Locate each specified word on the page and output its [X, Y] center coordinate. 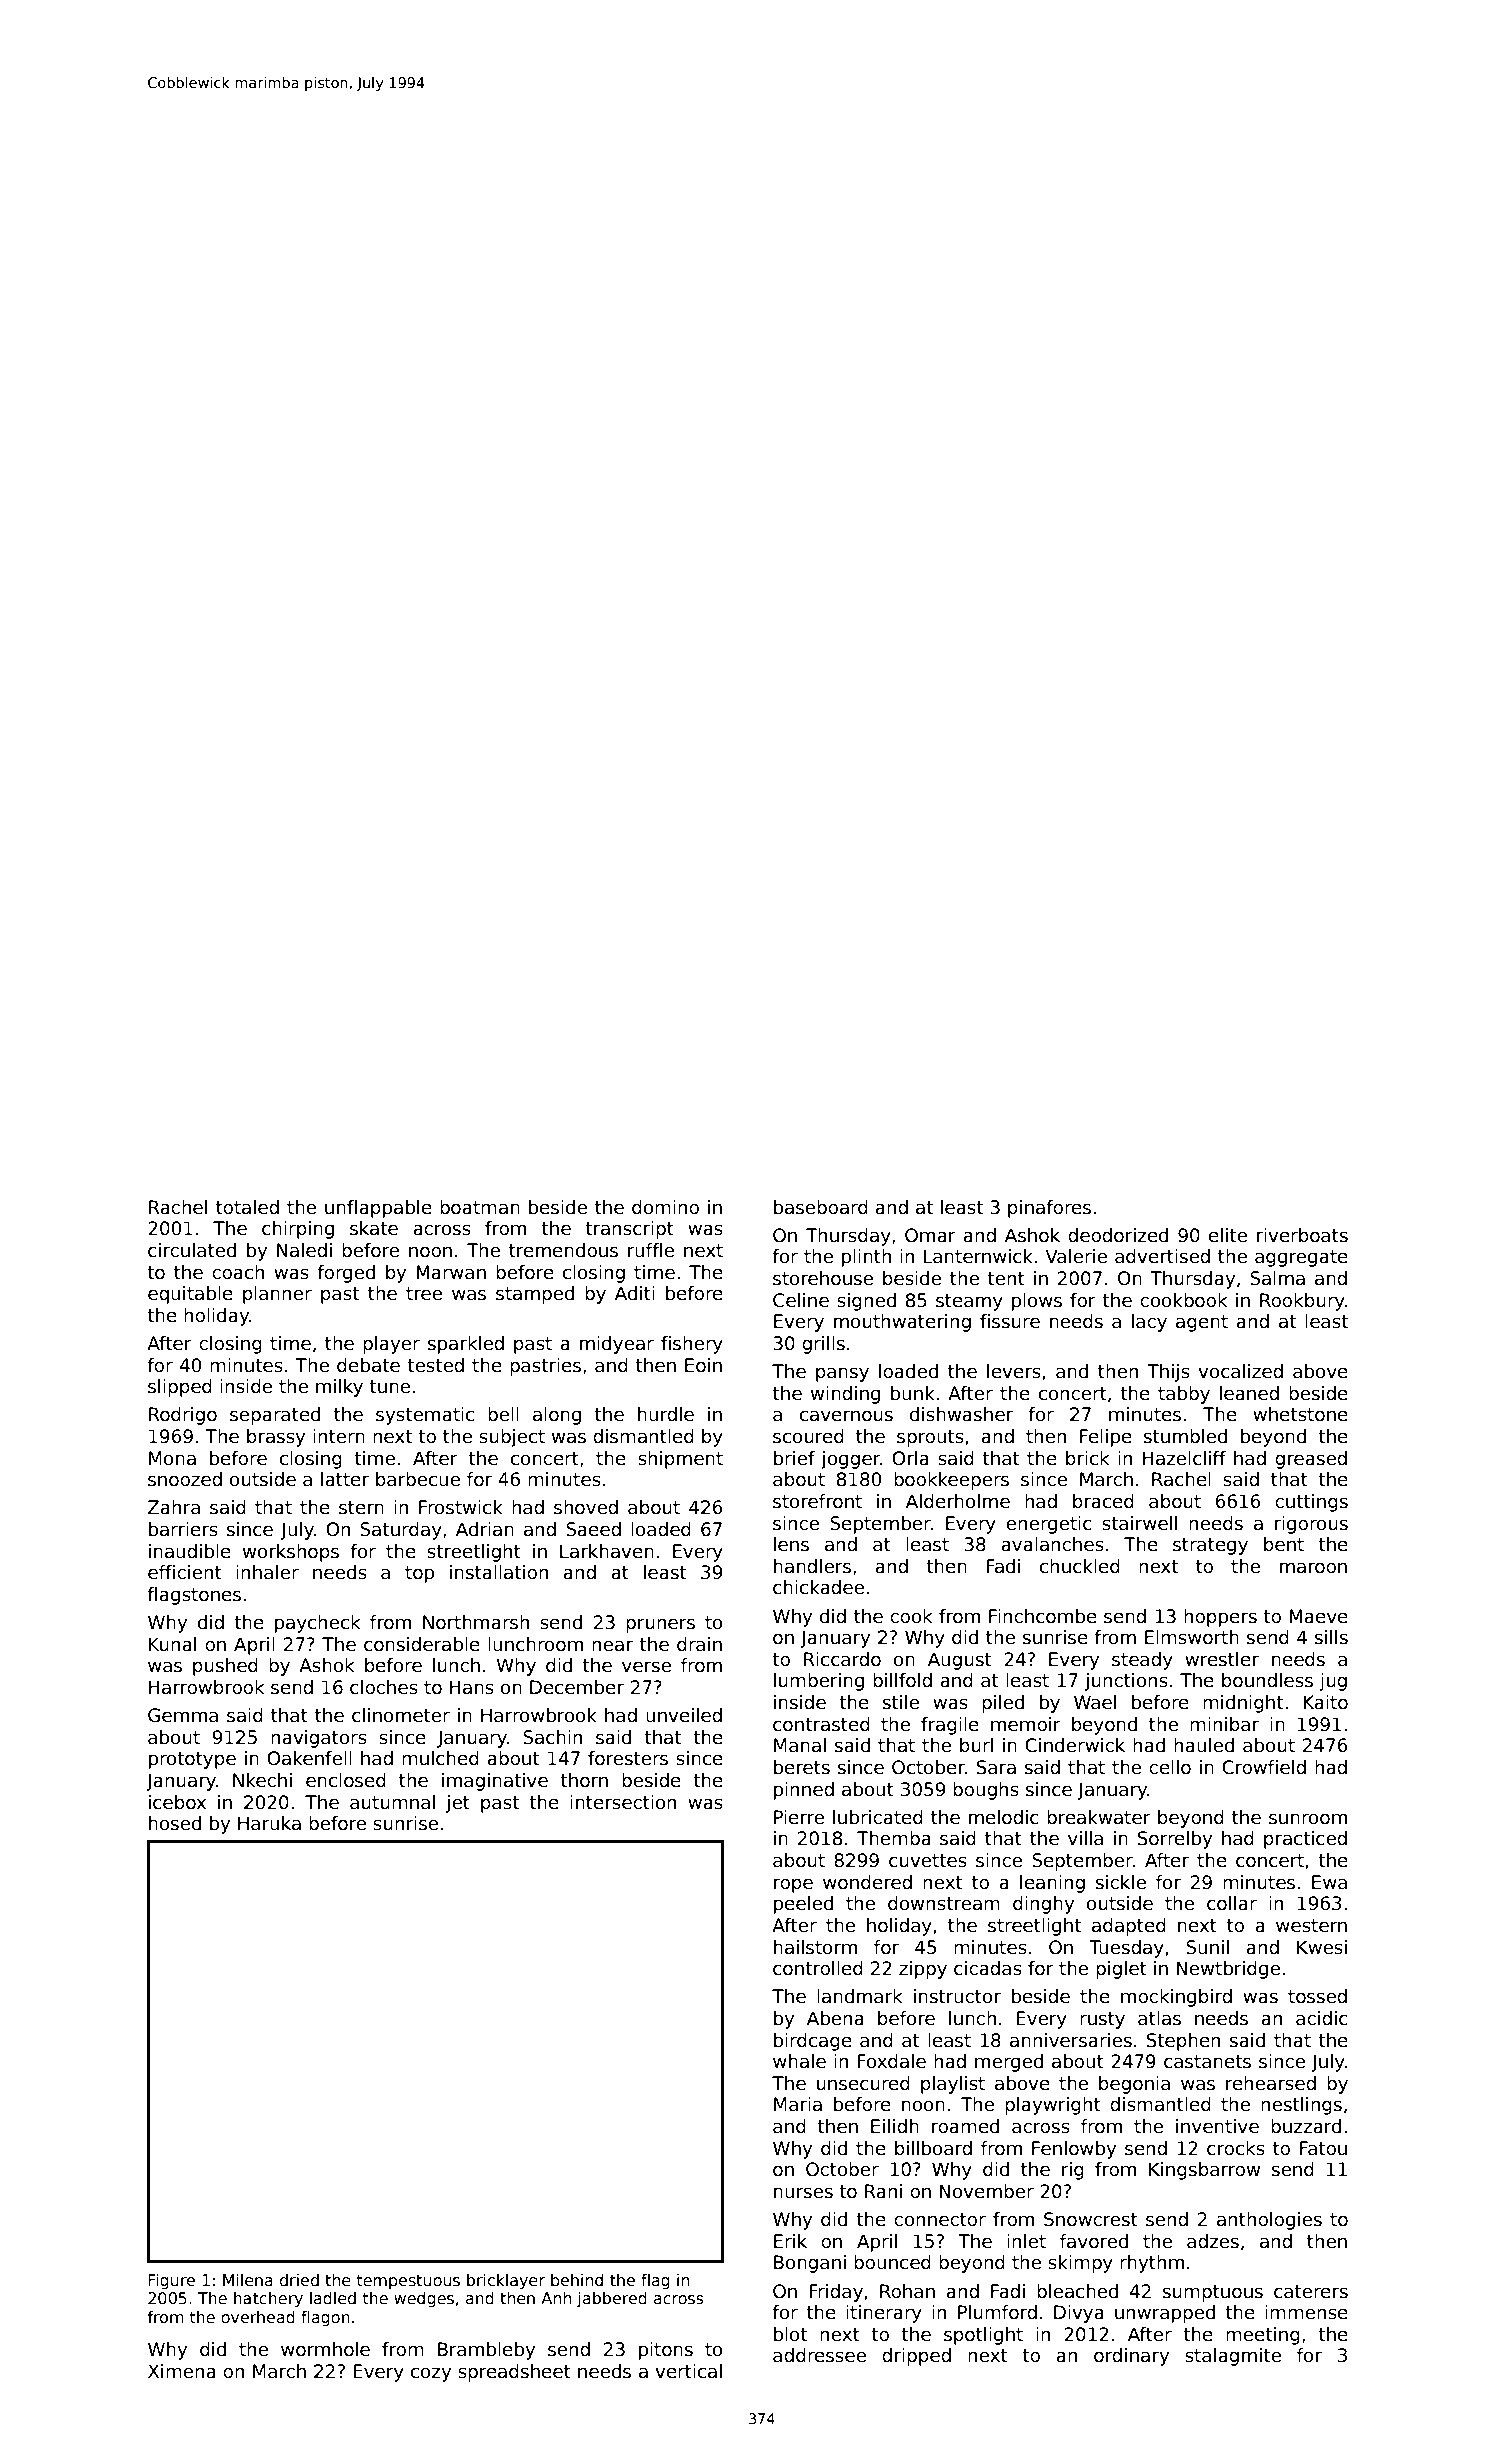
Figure [172, 2282]
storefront [817, 1501]
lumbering [819, 1682]
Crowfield [1264, 1767]
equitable [190, 1295]
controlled [818, 1968]
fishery [692, 1345]
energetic [1049, 1525]
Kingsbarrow [1204, 2171]
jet [458, 1804]
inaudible [190, 1551]
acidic [1322, 2018]
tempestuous [408, 2282]
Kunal [172, 1644]
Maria [798, 2104]
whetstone [1300, 1414]
